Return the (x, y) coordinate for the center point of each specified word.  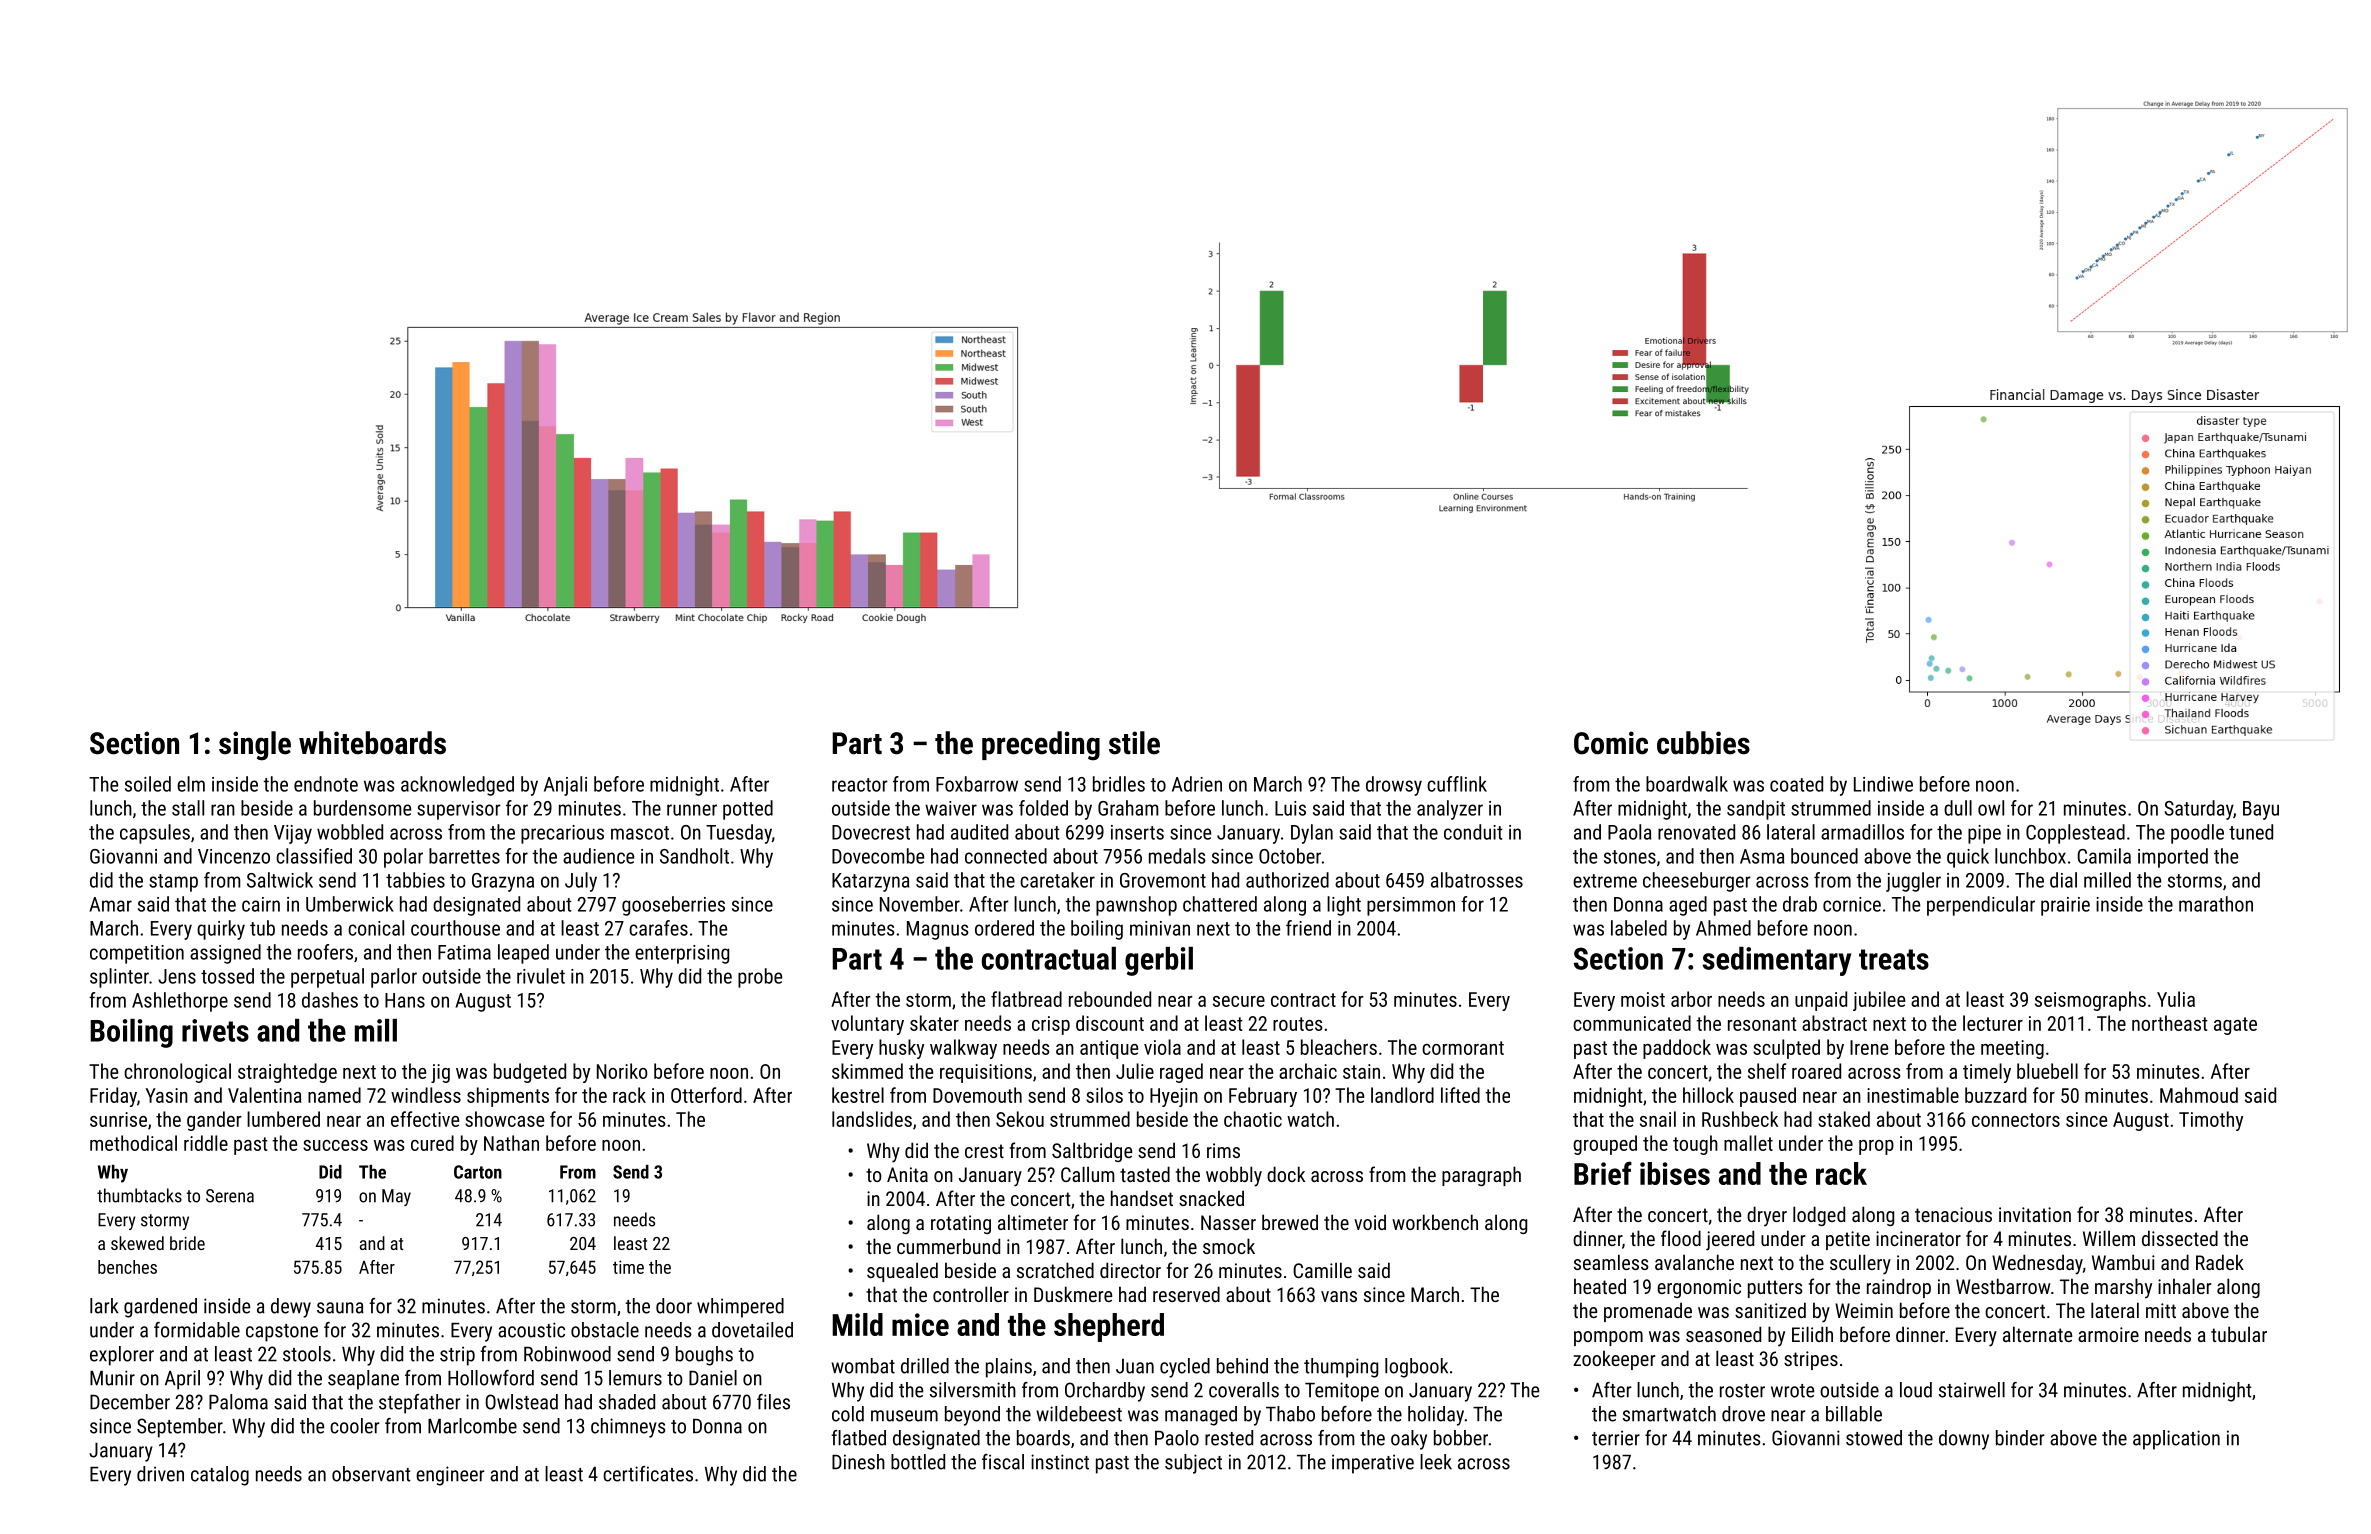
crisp (1051, 1025)
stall (188, 808)
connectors (2016, 1120)
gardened (160, 1308)
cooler (355, 1426)
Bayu (2261, 810)
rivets (215, 1030)
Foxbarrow (977, 784)
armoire (2108, 1334)
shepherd (1109, 1327)
